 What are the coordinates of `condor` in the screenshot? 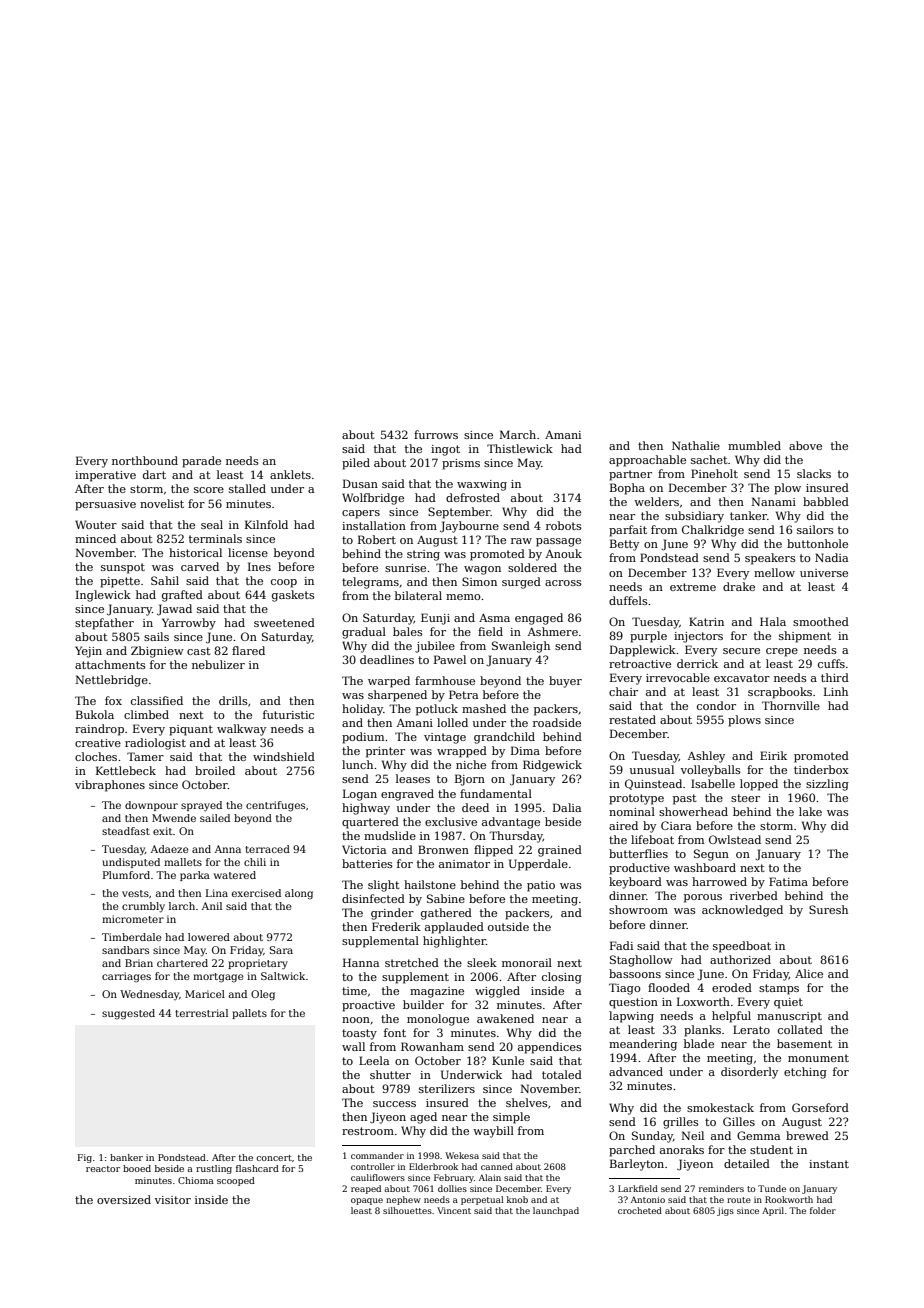 It's located at (716, 705).
